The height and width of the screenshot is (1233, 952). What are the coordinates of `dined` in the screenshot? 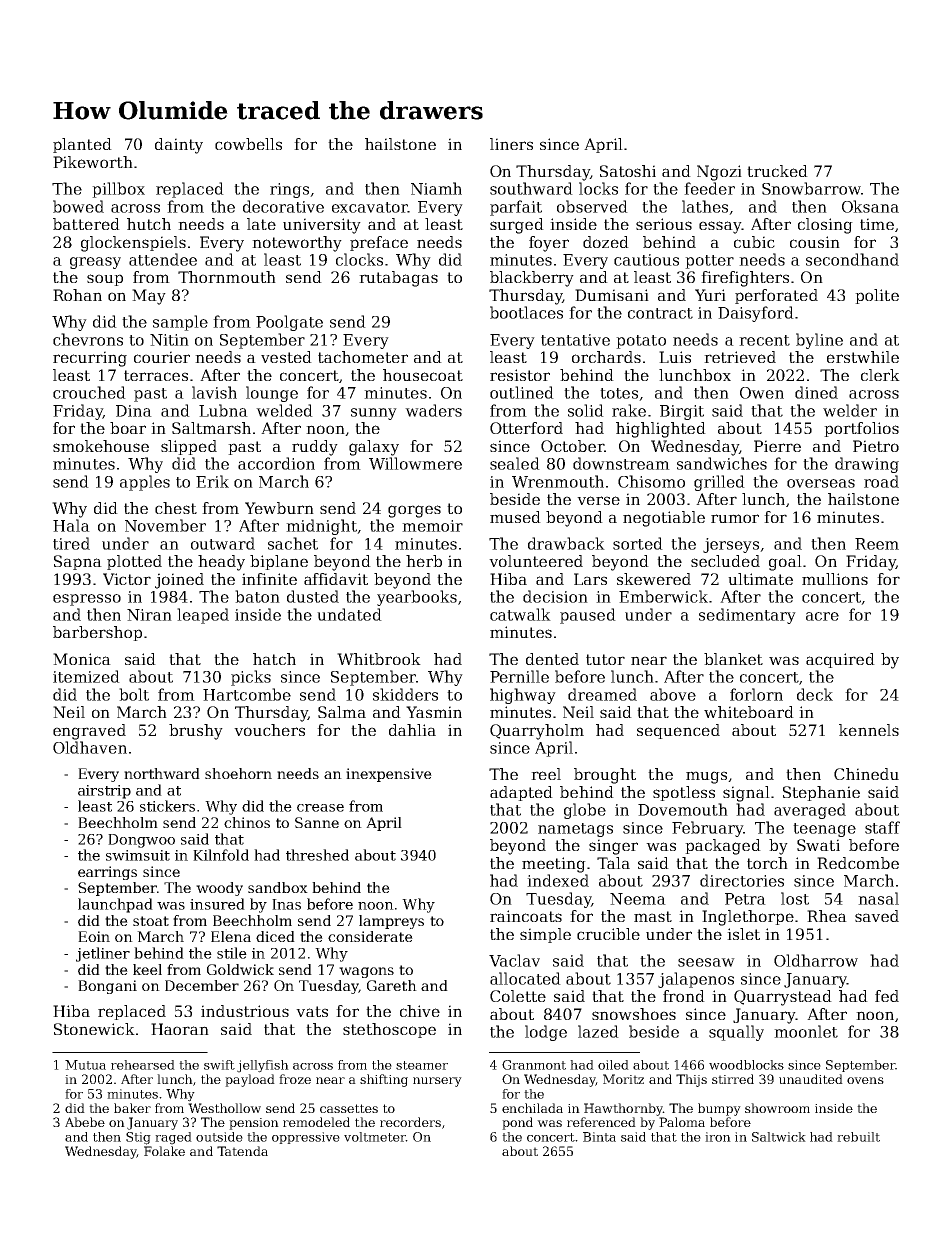 It's located at (816, 392).
